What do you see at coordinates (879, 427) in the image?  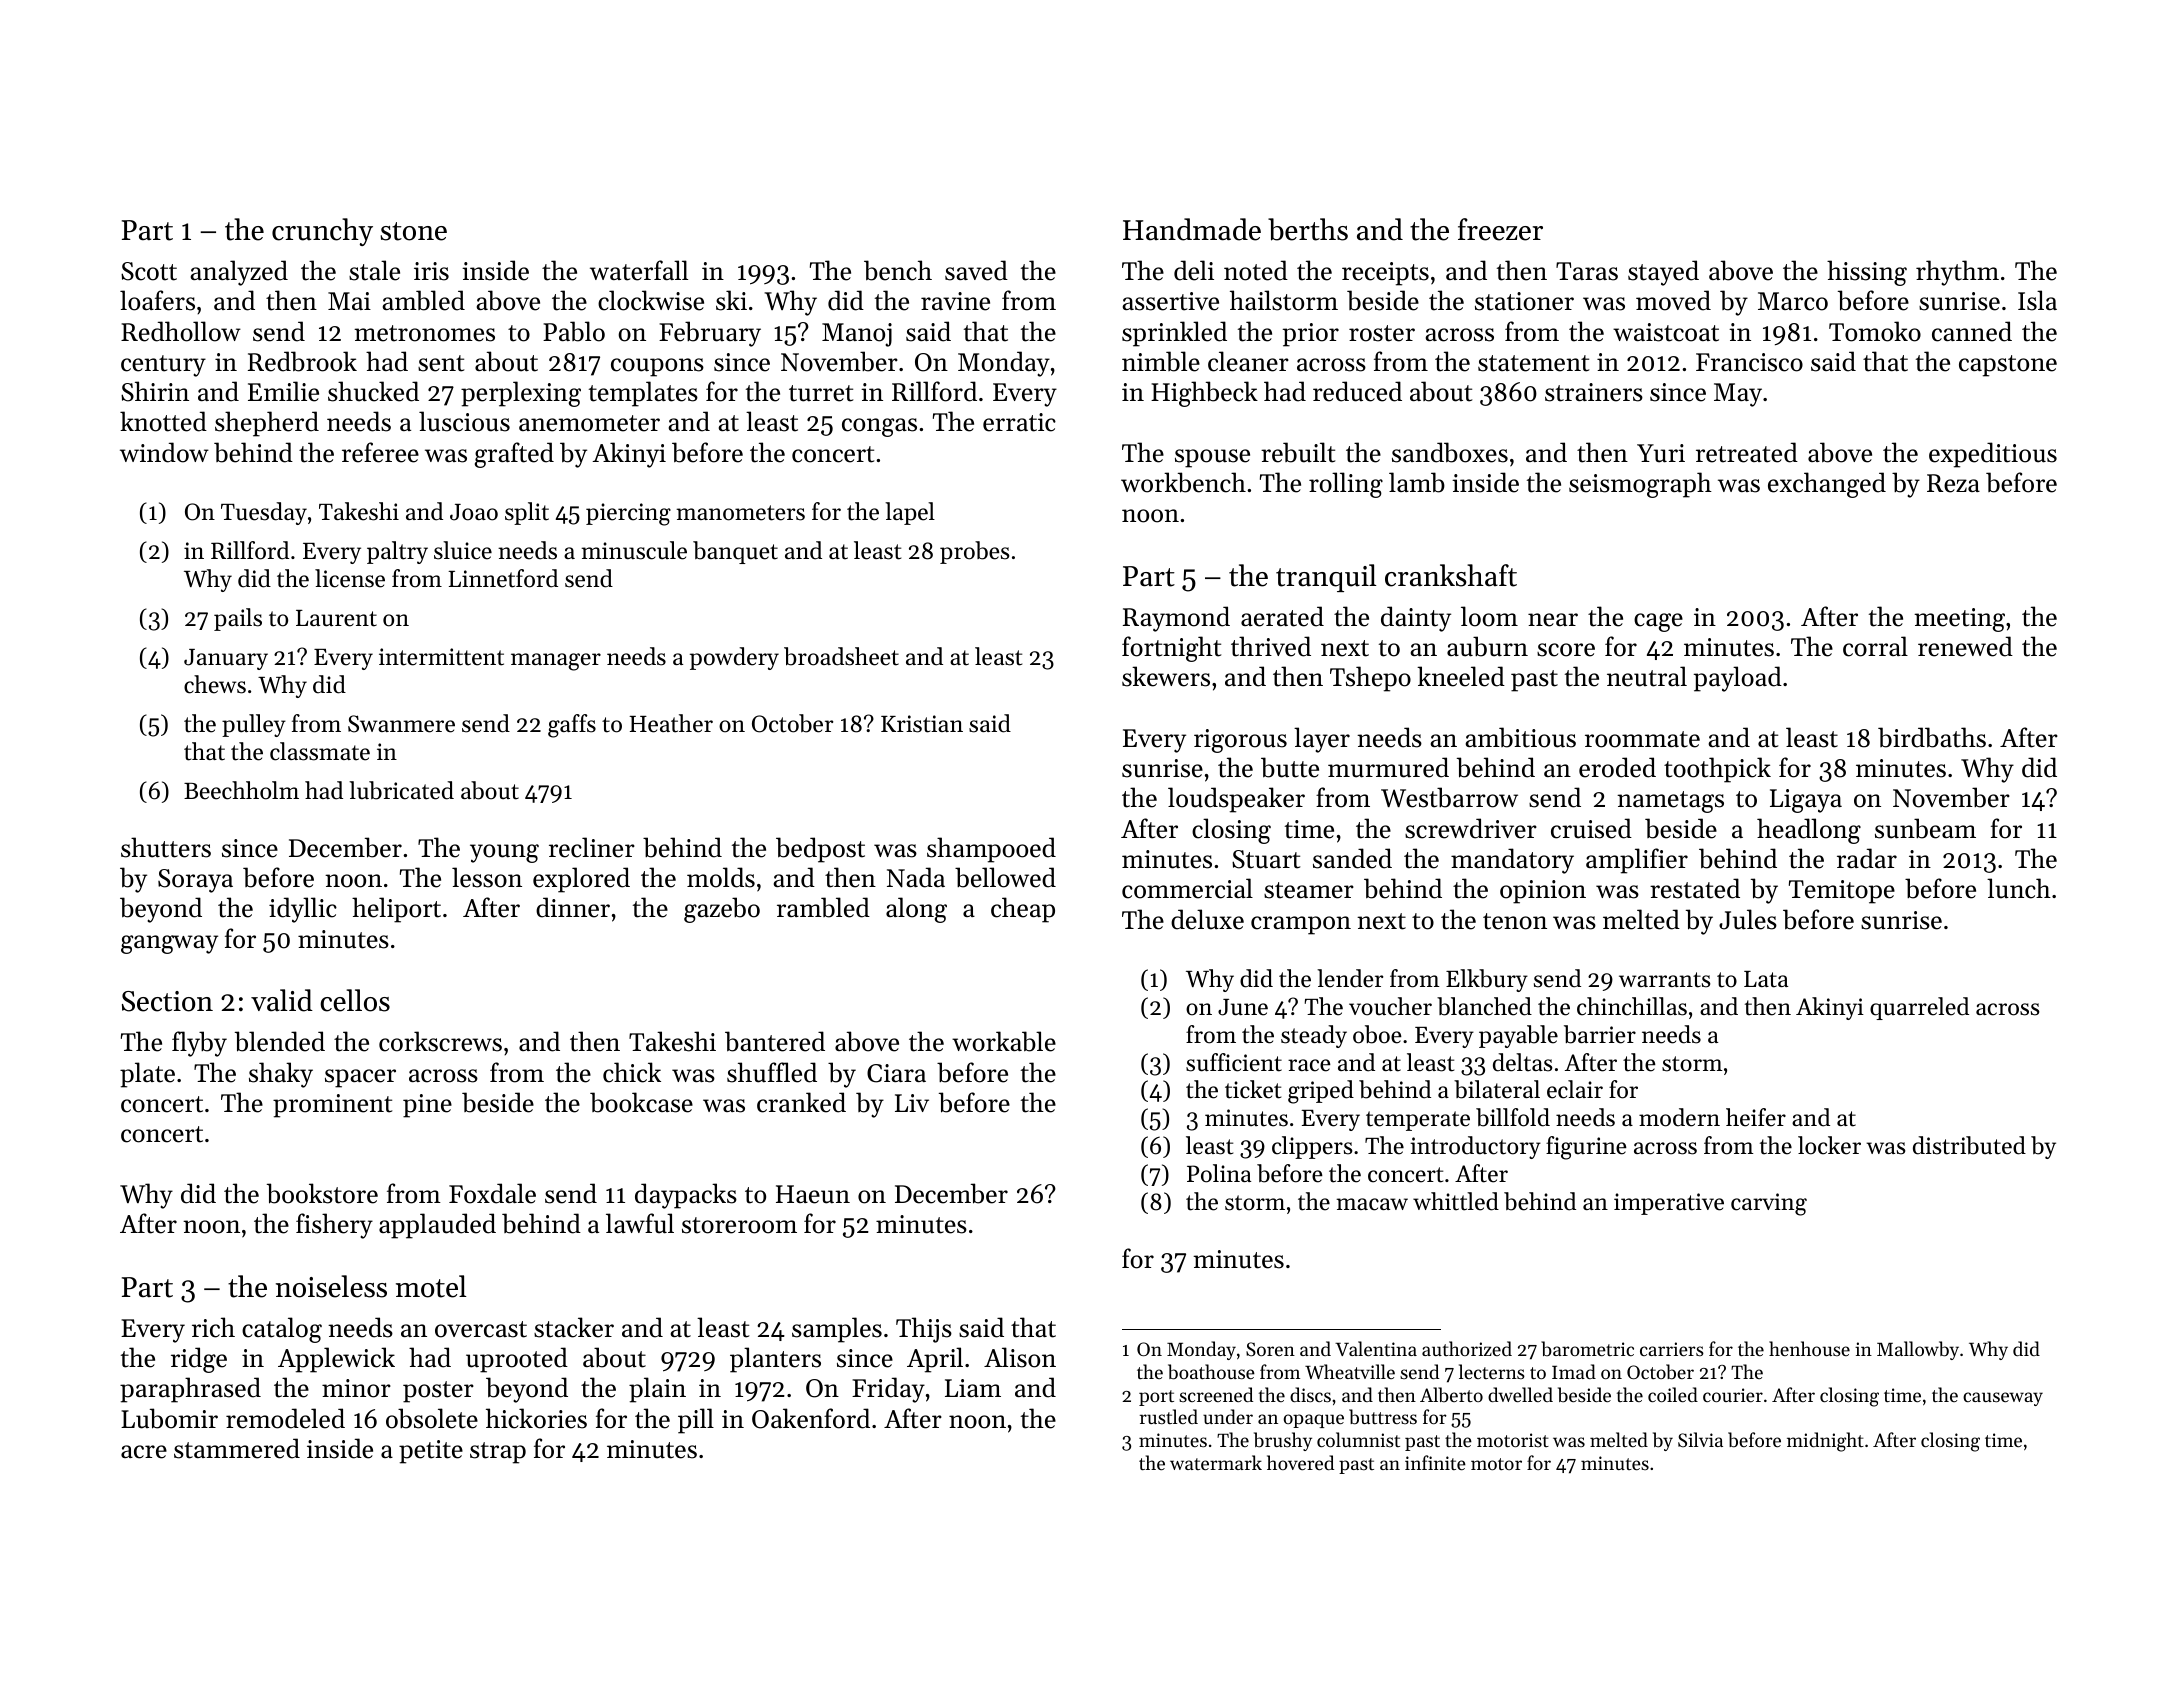 I see `congas` at bounding box center [879, 427].
